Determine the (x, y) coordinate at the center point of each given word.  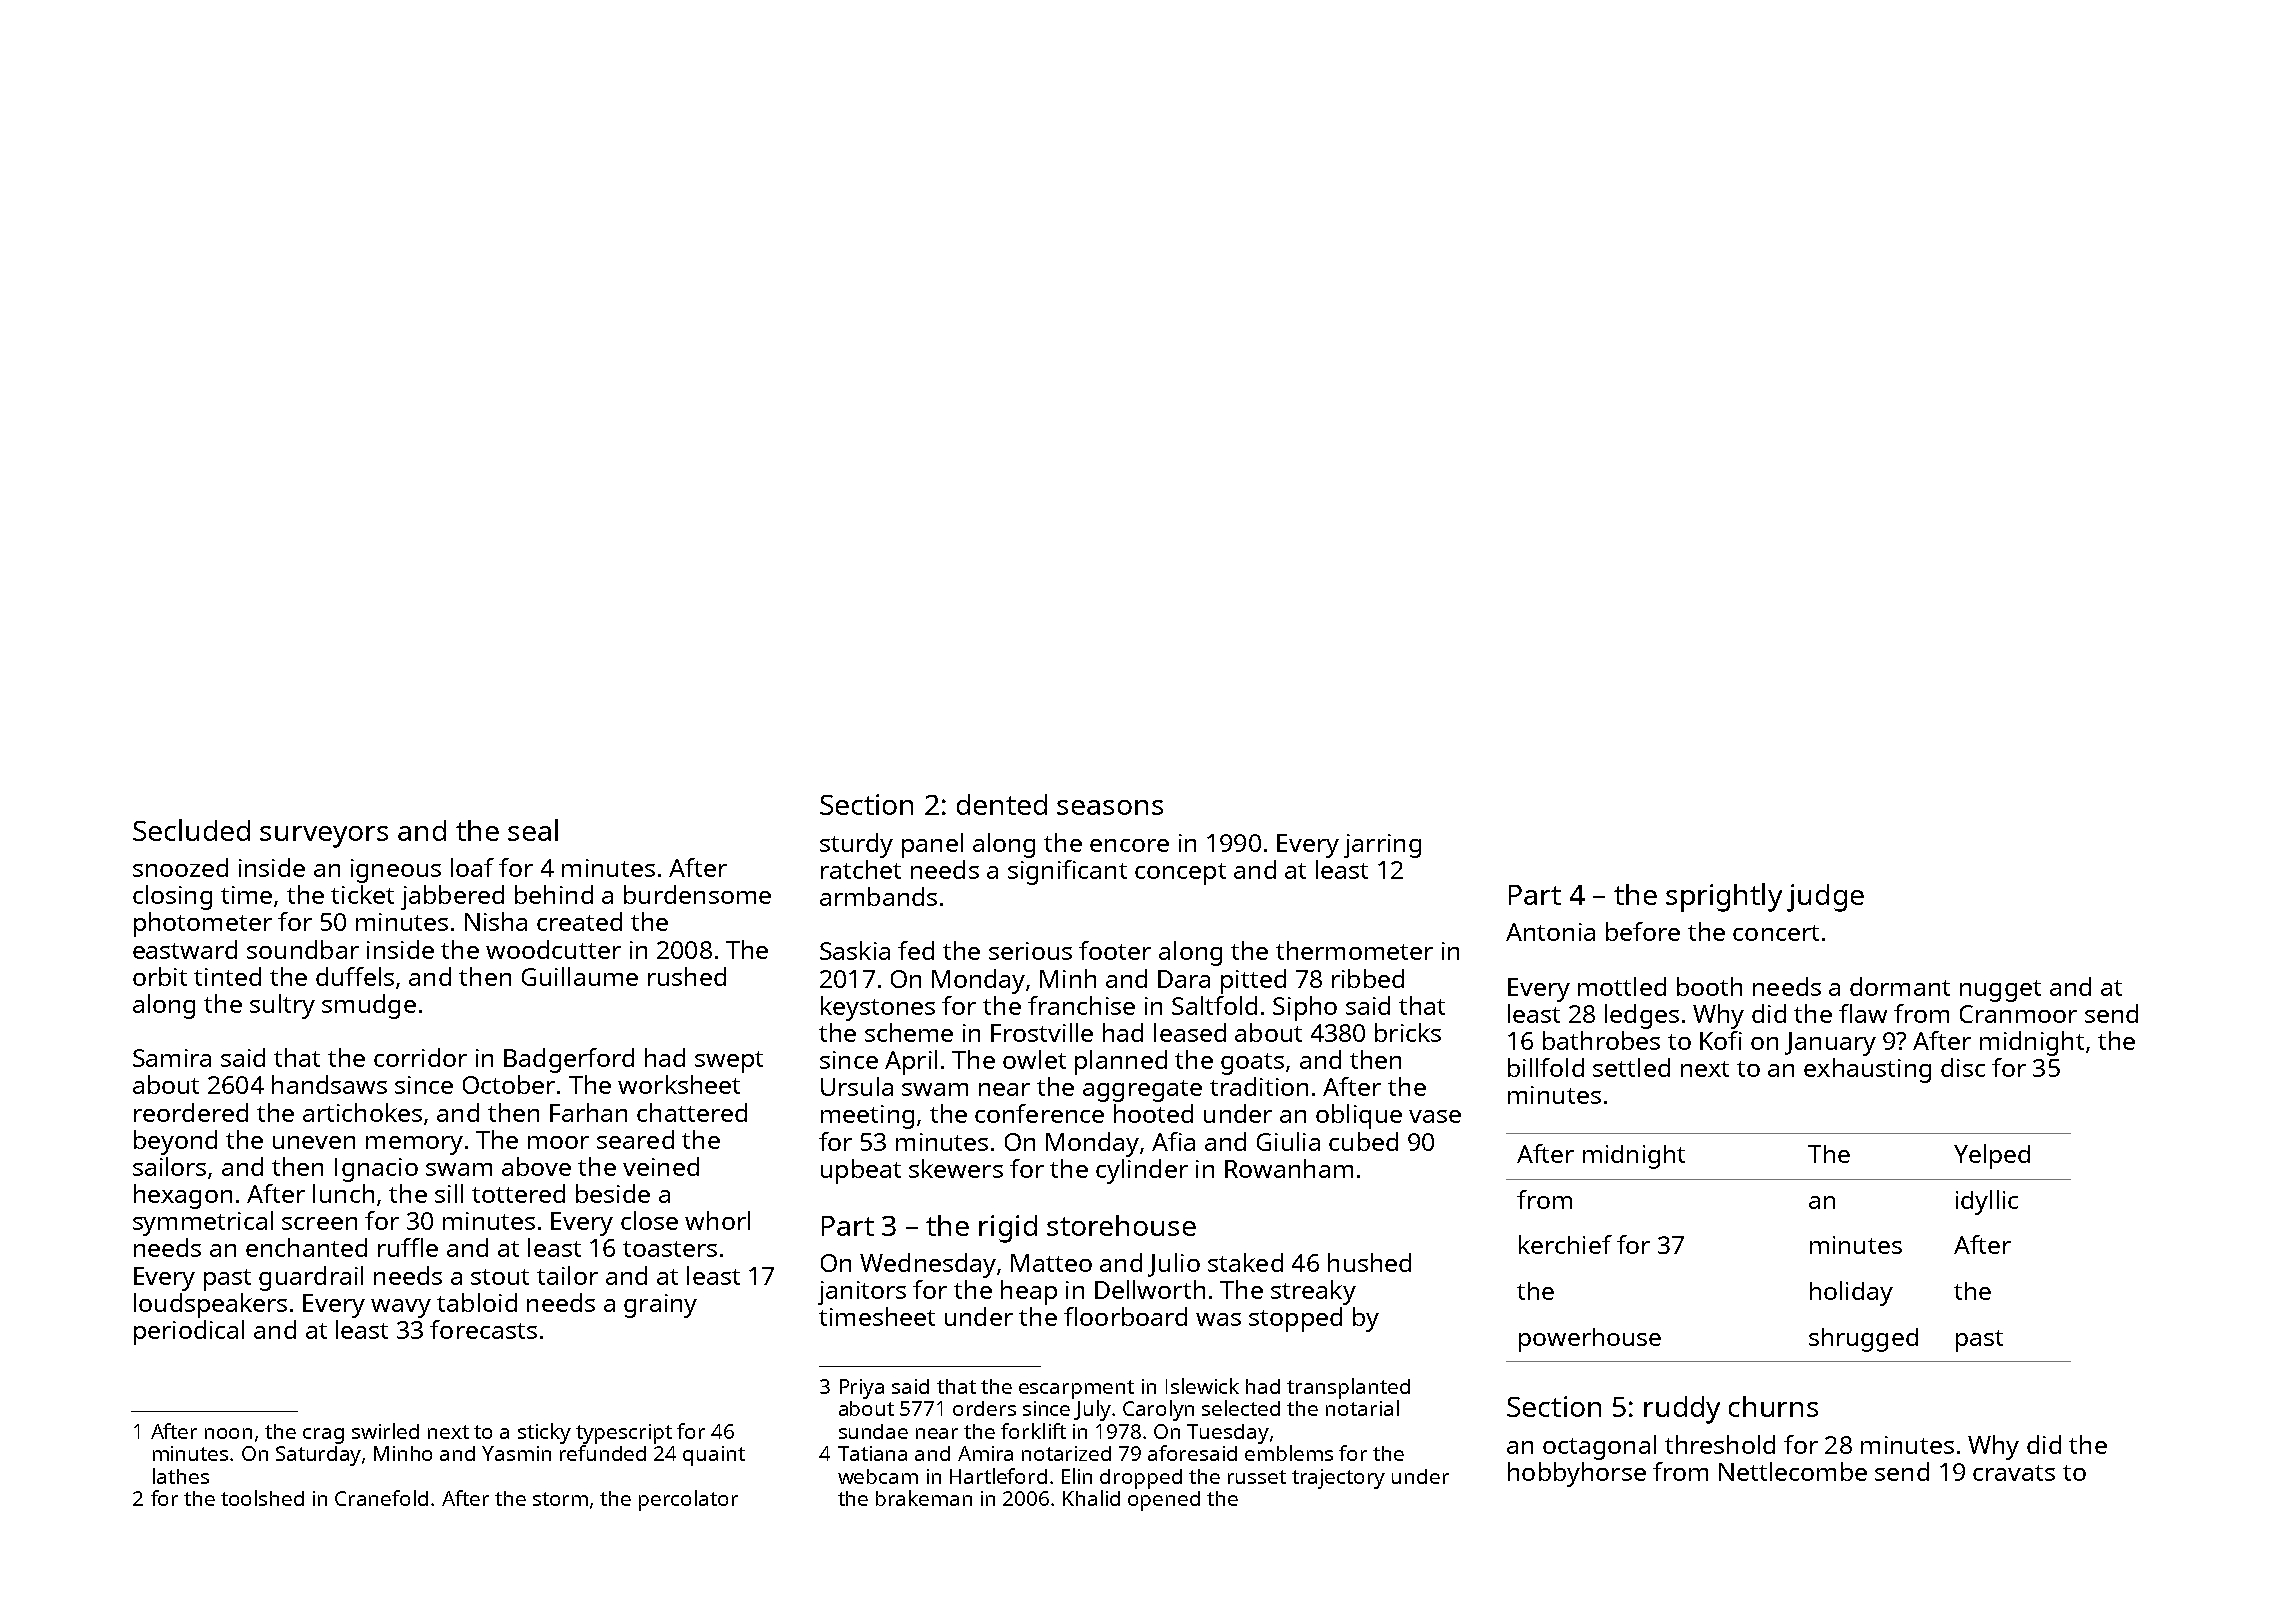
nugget (2000, 991)
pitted (1253, 981)
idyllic (1987, 1202)
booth (1709, 986)
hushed (1369, 1262)
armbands (878, 896)
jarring (1382, 846)
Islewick (1202, 1386)
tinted (227, 976)
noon (228, 1433)
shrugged (1863, 1340)
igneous (396, 871)
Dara (1184, 979)
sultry (282, 1006)
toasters (670, 1249)
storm (560, 1499)
